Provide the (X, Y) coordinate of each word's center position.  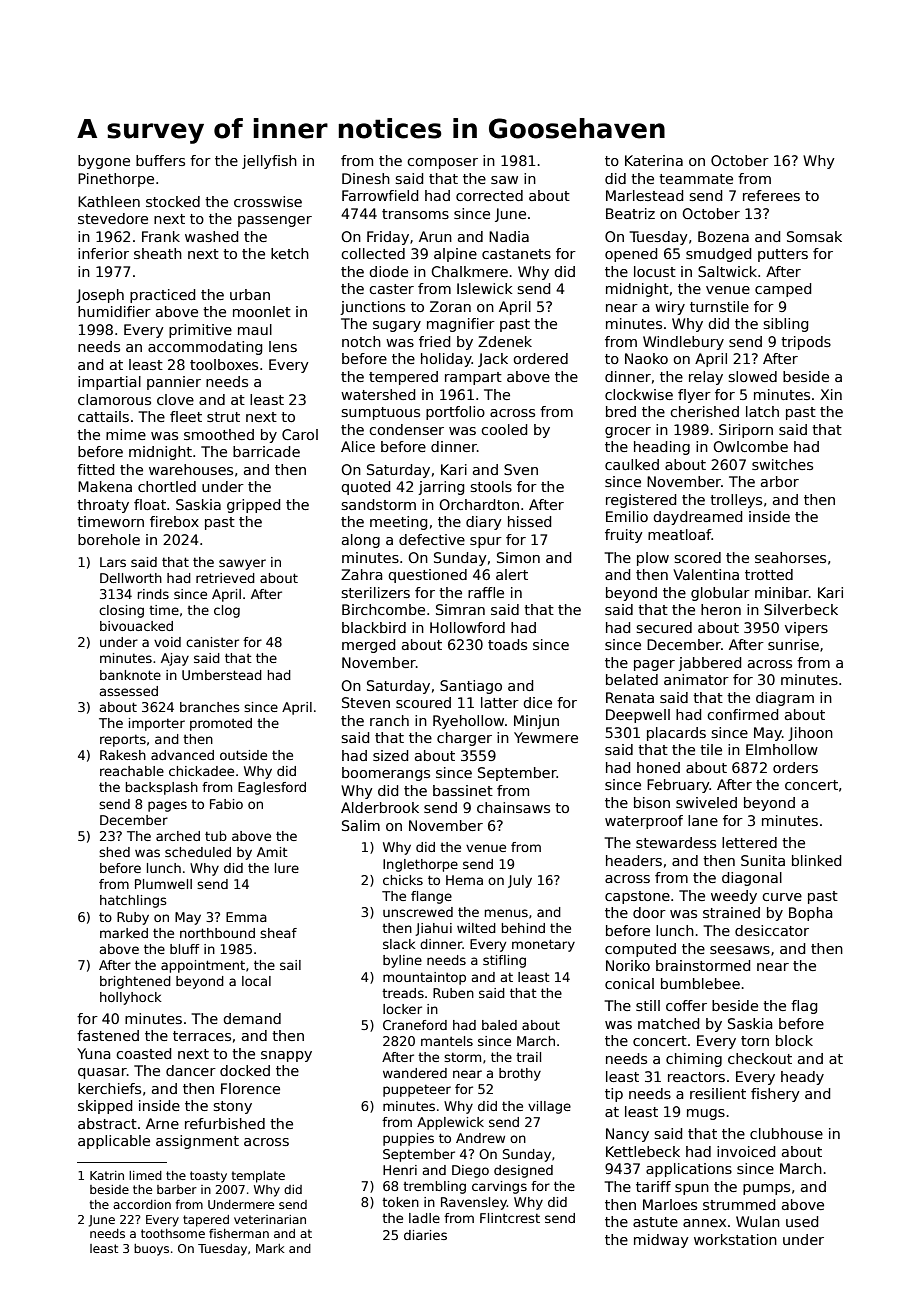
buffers (160, 160)
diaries (425, 1235)
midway (661, 1241)
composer (442, 163)
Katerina (654, 160)
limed (145, 1175)
